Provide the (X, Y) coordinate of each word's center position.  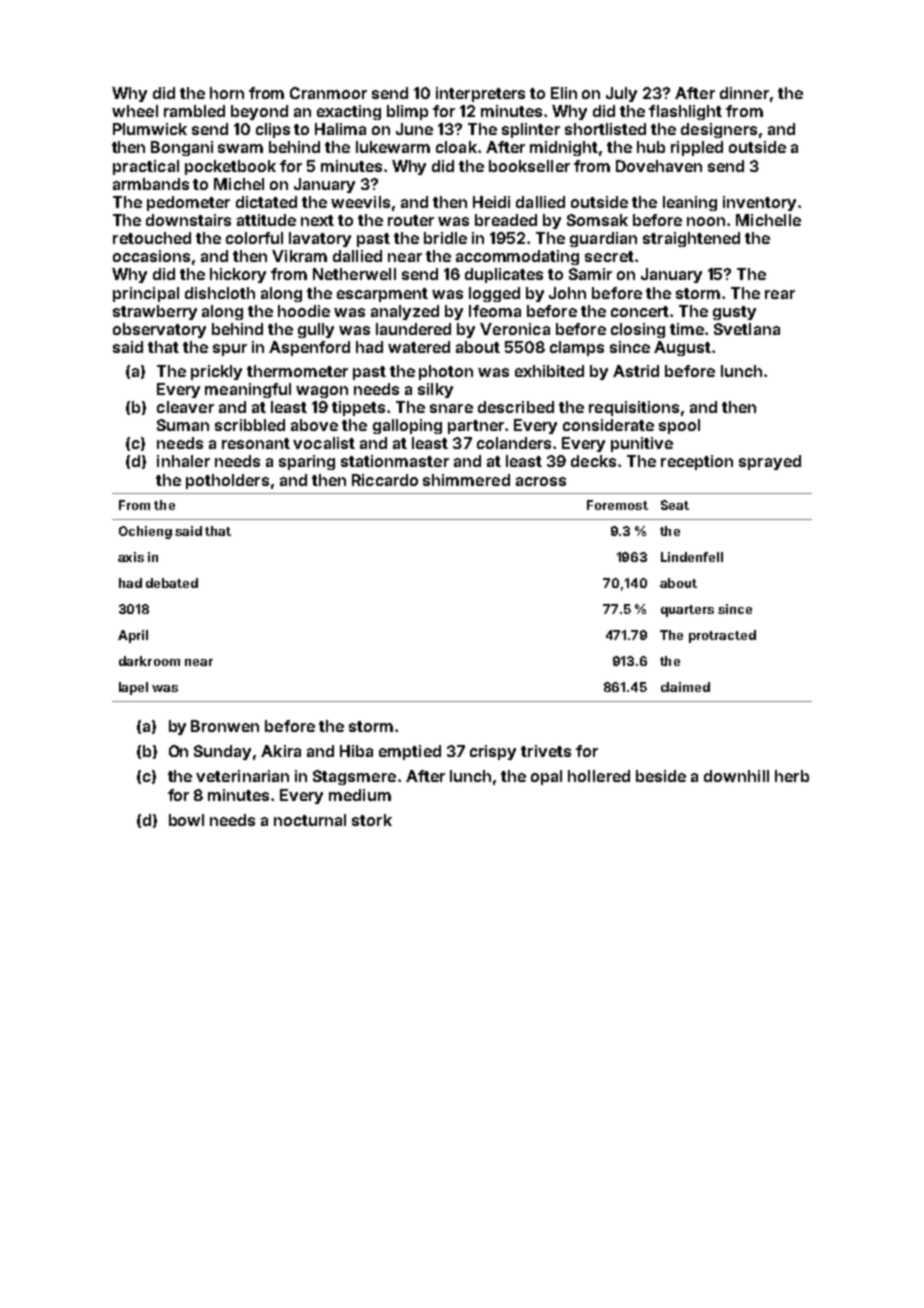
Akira (281, 751)
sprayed (770, 462)
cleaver (185, 407)
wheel (135, 111)
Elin (564, 93)
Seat (675, 505)
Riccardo (385, 480)
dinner (744, 93)
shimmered (466, 480)
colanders (514, 443)
